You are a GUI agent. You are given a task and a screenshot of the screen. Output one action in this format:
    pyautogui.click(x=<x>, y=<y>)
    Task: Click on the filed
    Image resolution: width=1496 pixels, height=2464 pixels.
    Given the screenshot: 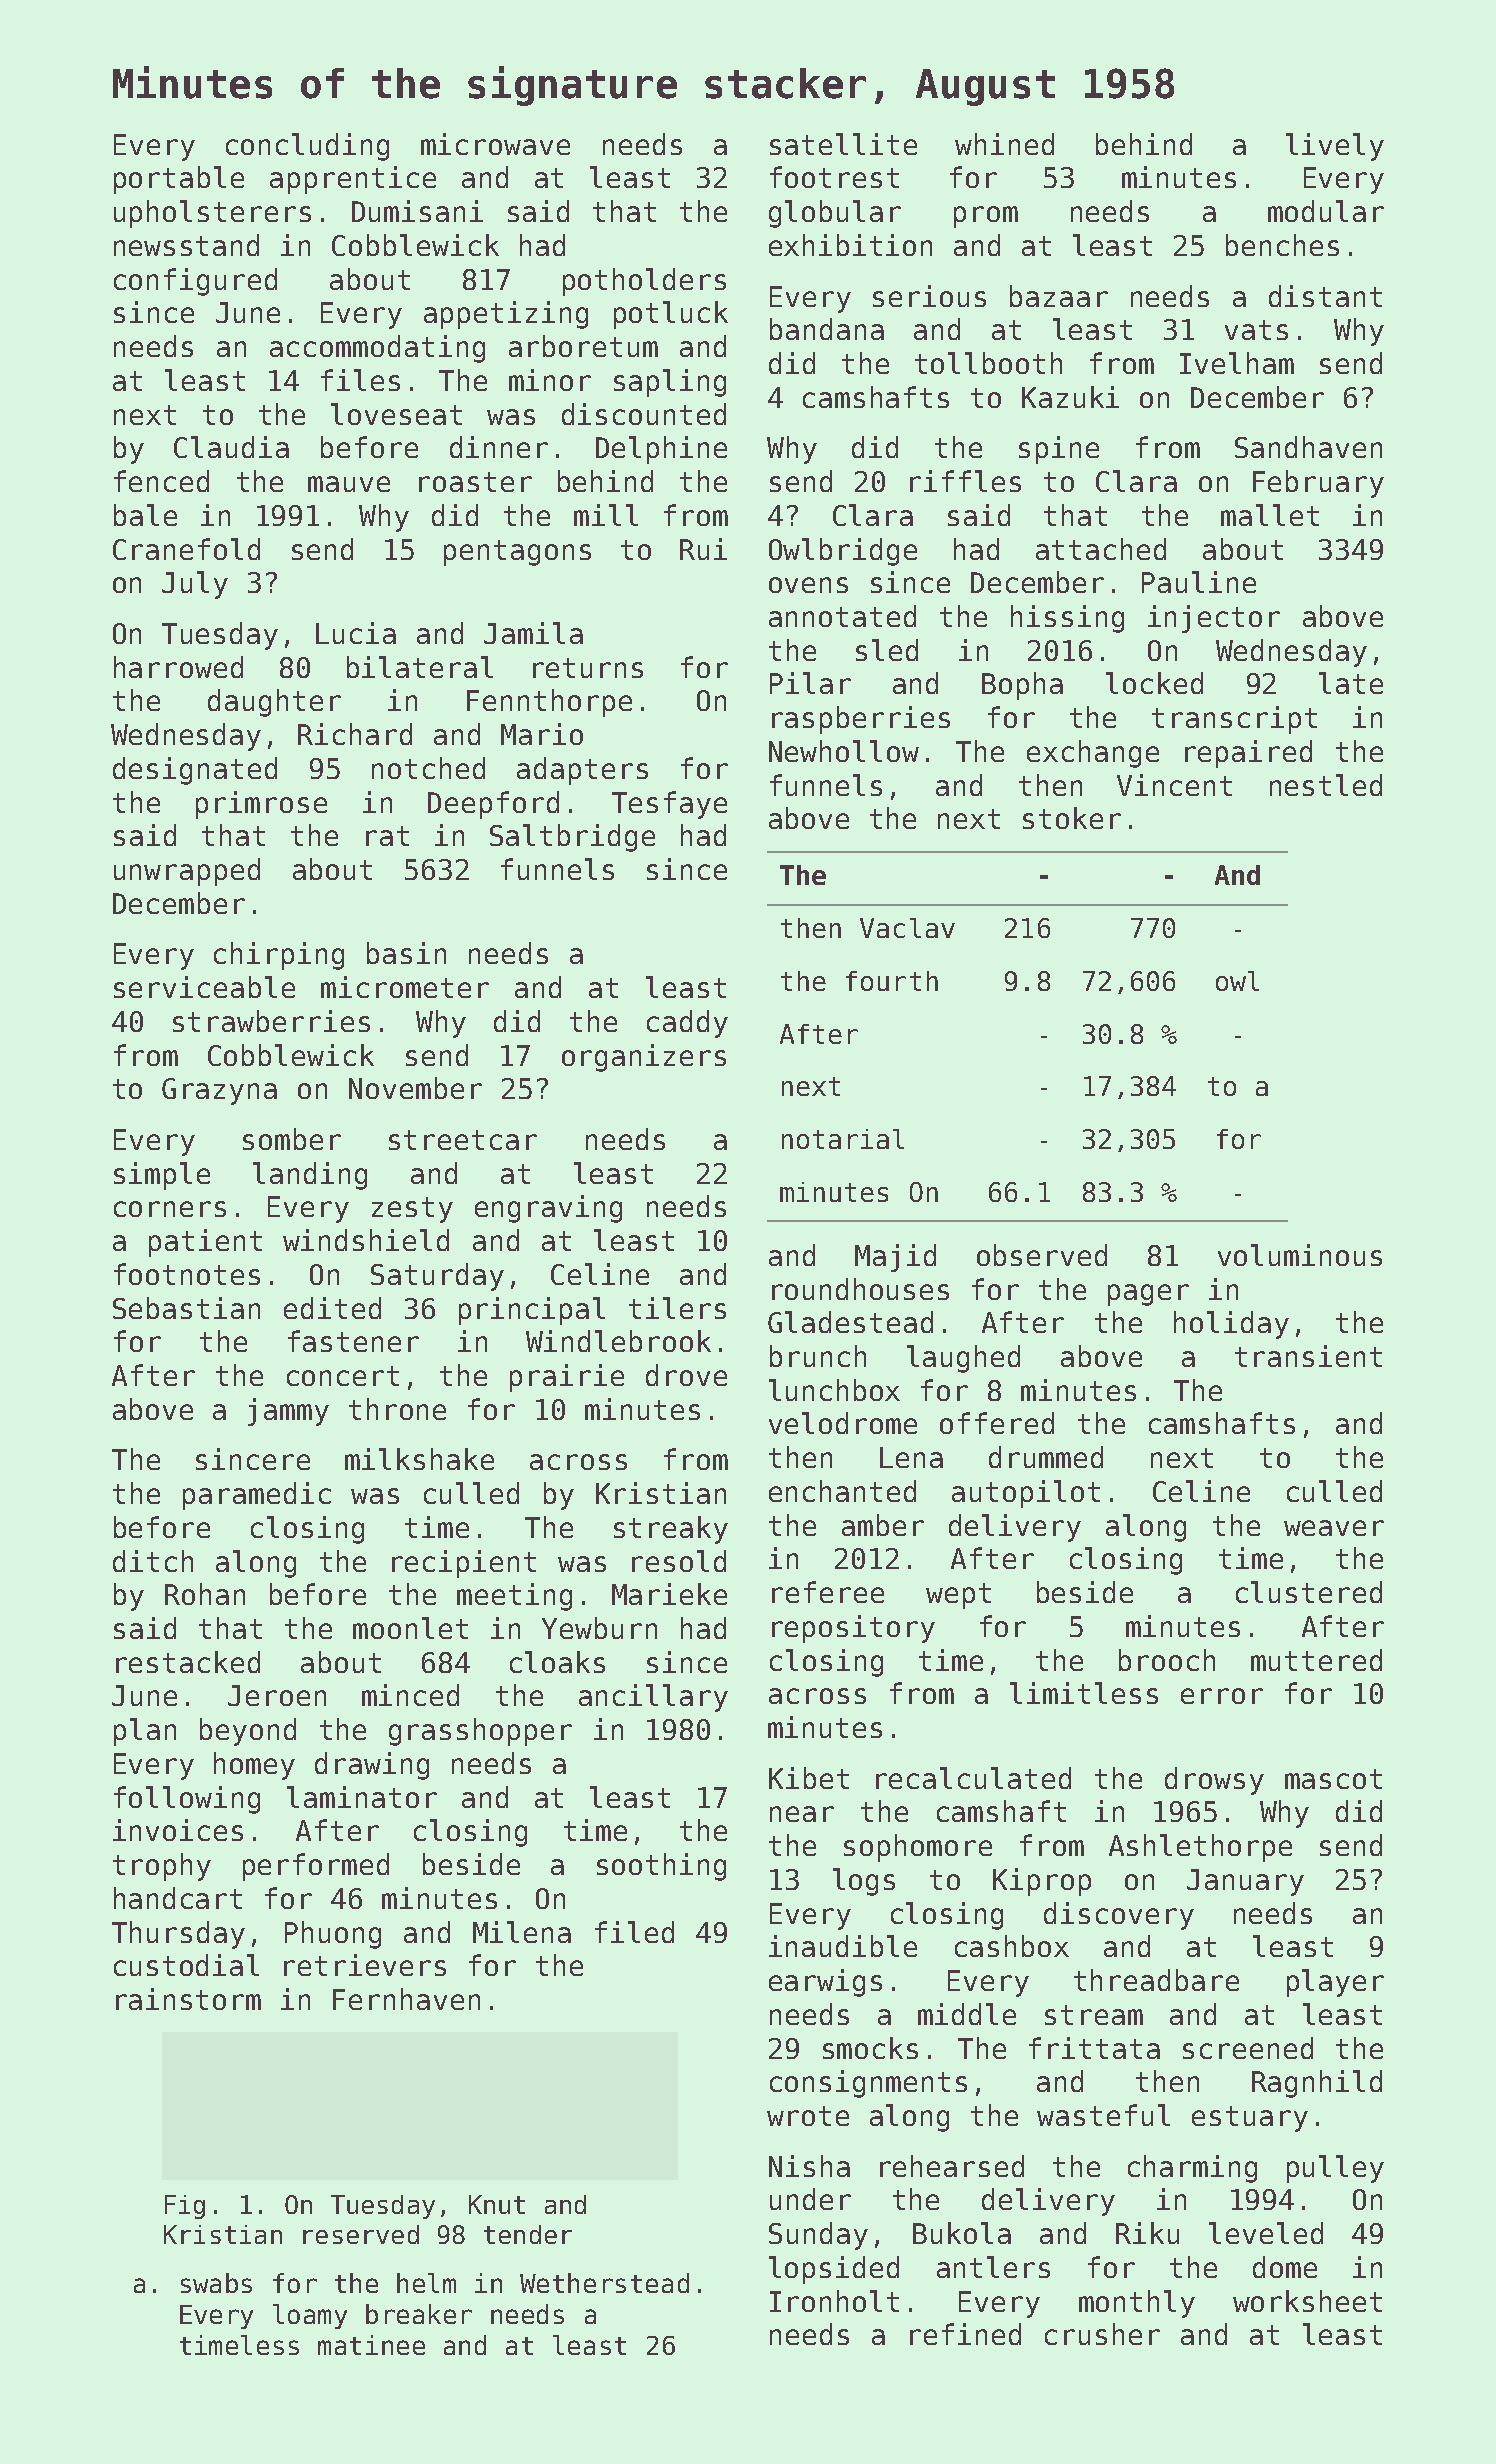 What is the action you would take?
    pyautogui.click(x=634, y=1932)
